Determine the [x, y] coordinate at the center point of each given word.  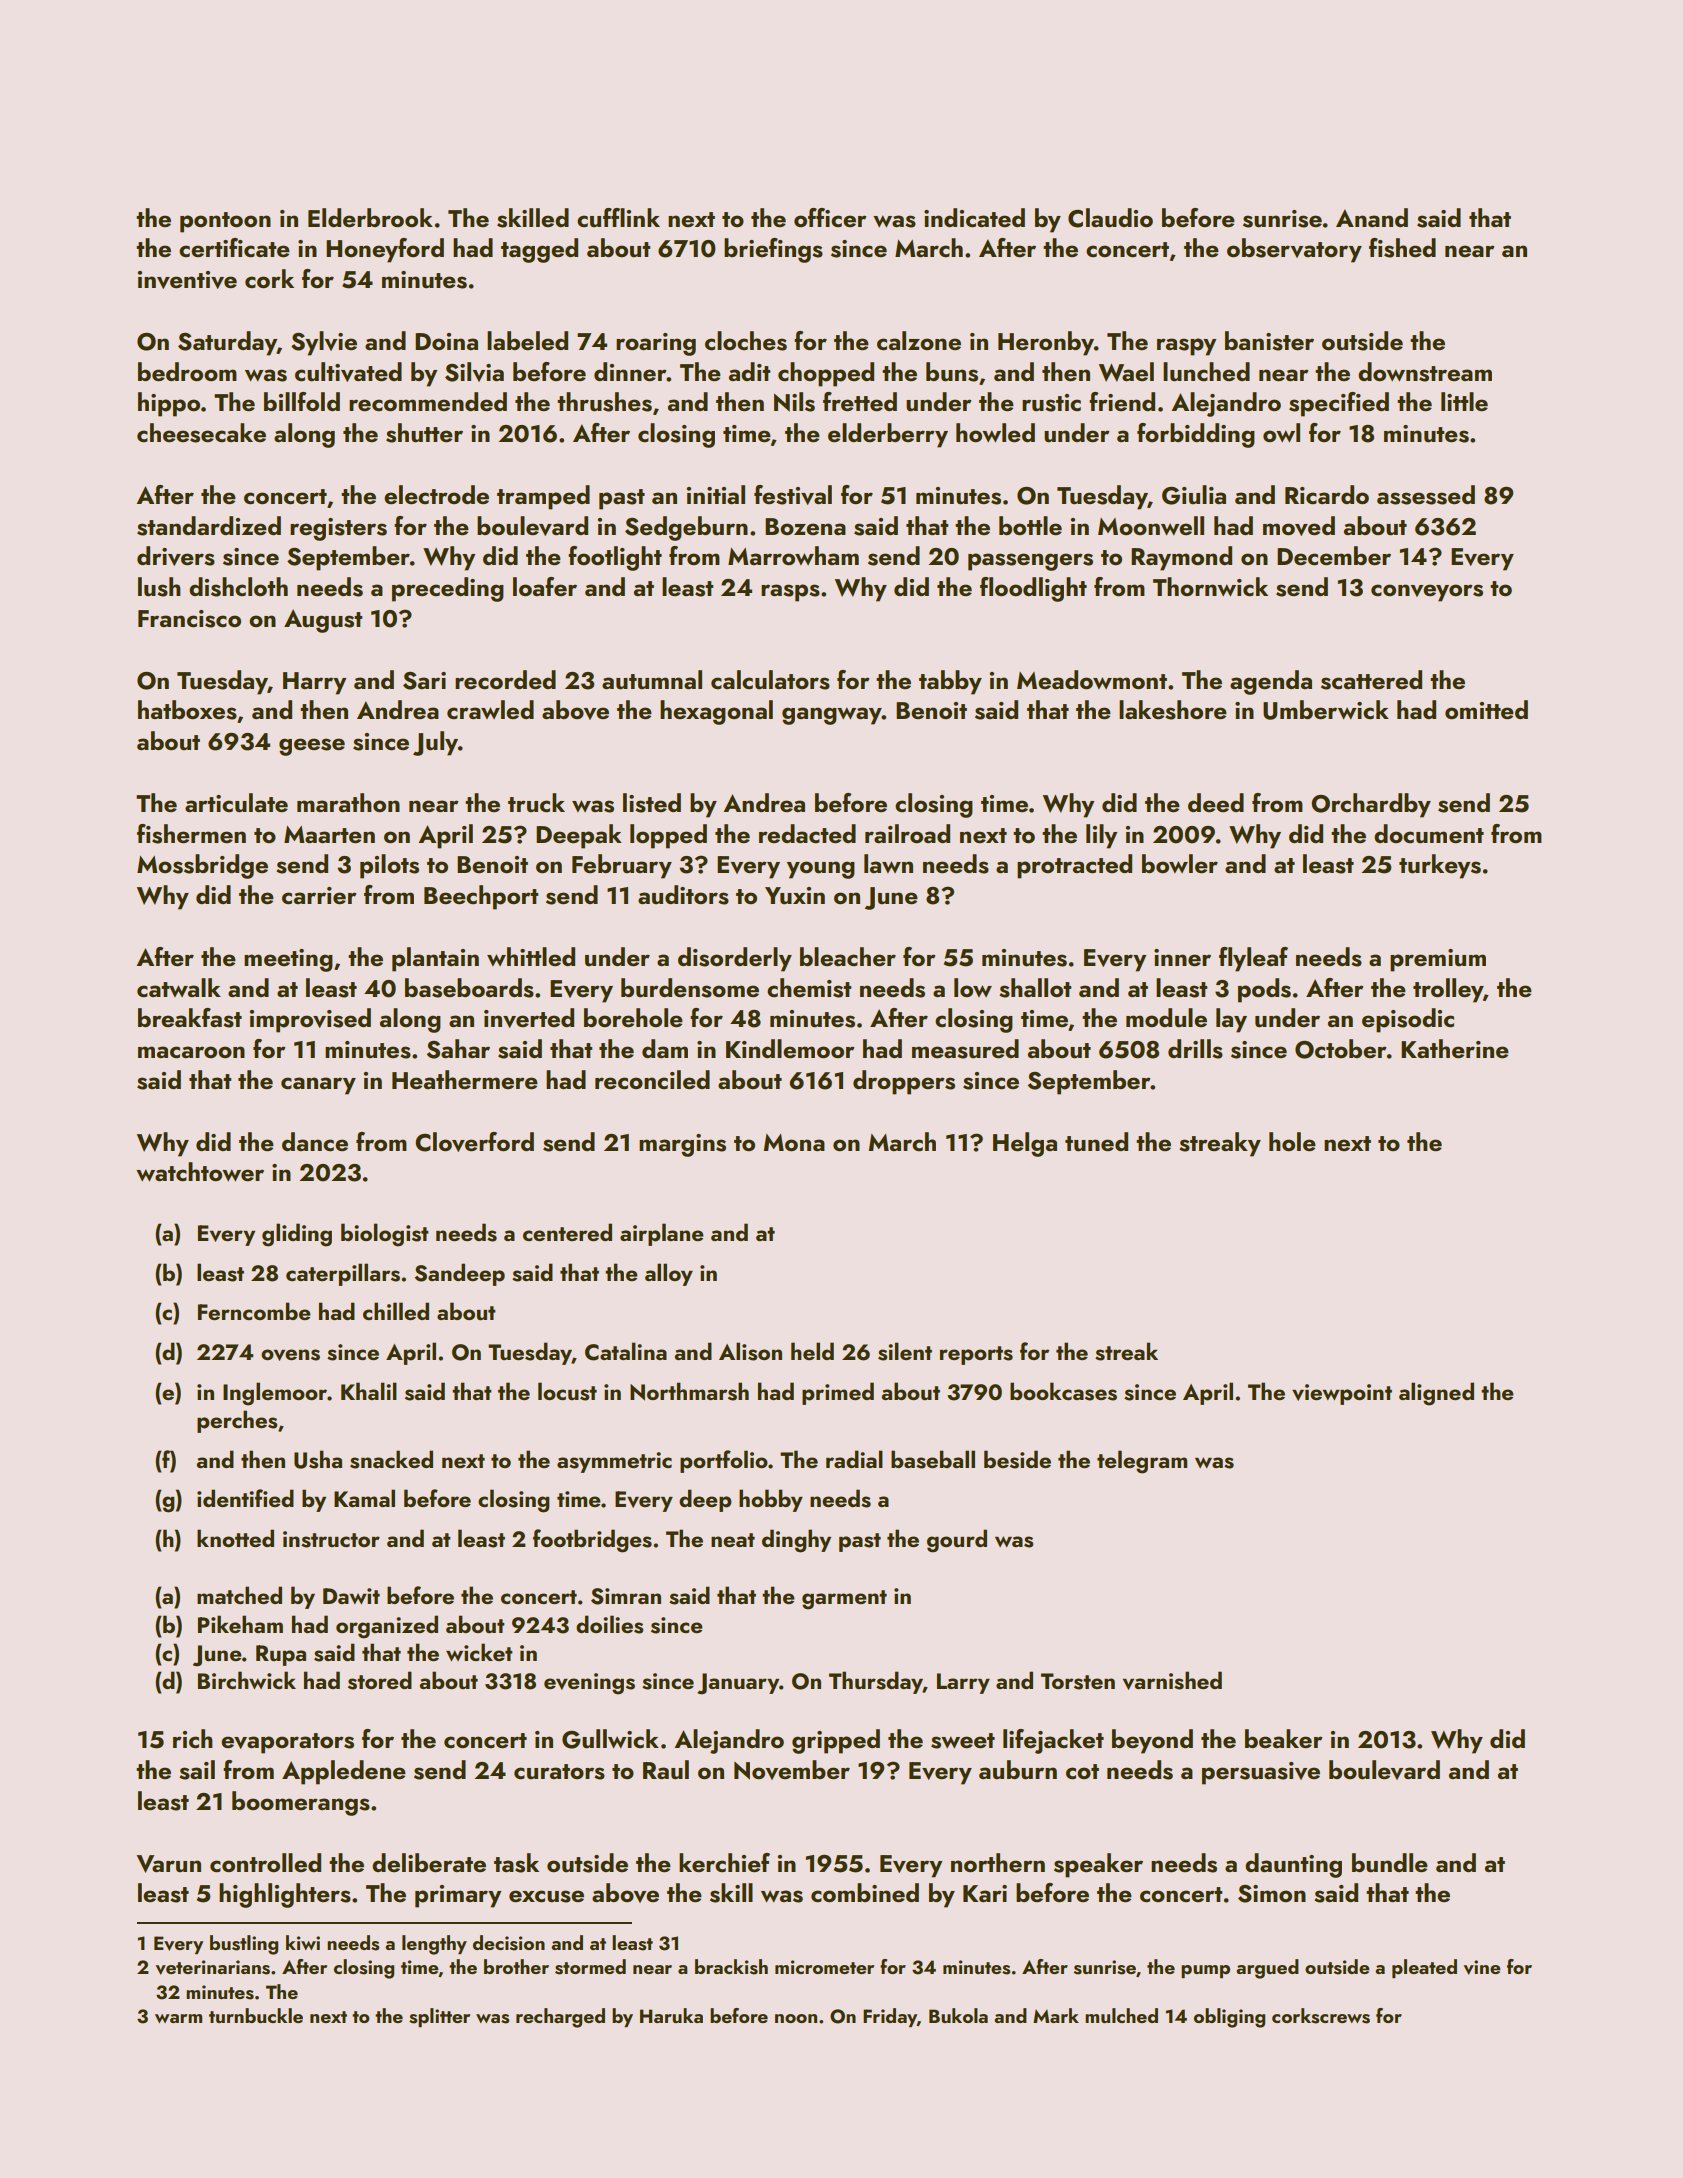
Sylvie [324, 343]
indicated [974, 218]
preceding [448, 589]
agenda [1271, 682]
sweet [963, 1741]
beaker [1284, 1738]
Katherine [1455, 1048]
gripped [836, 1741]
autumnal [652, 680]
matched [239, 1595]
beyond [1152, 1741]
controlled [265, 1862]
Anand [1372, 217]
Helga [1025, 1144]
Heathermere [465, 1079]
